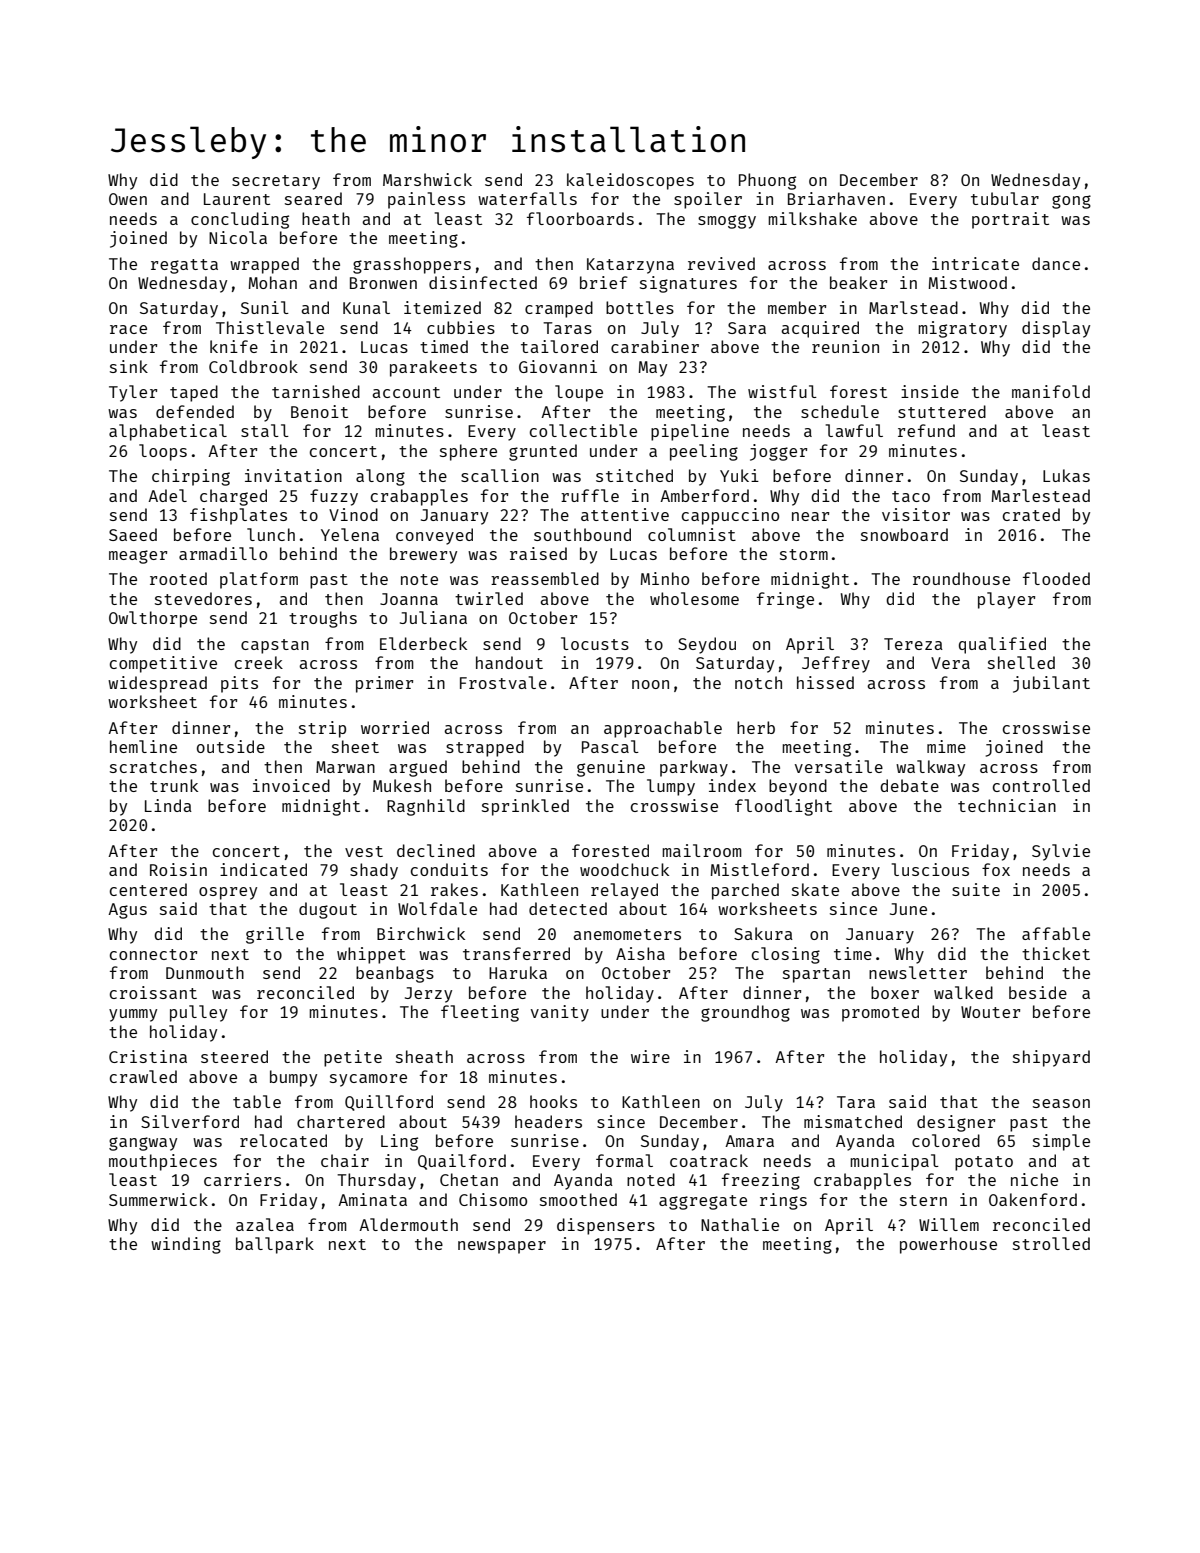  Describe the element at coordinates (412, 265) in the page. I see `grasshoppers` at that location.
